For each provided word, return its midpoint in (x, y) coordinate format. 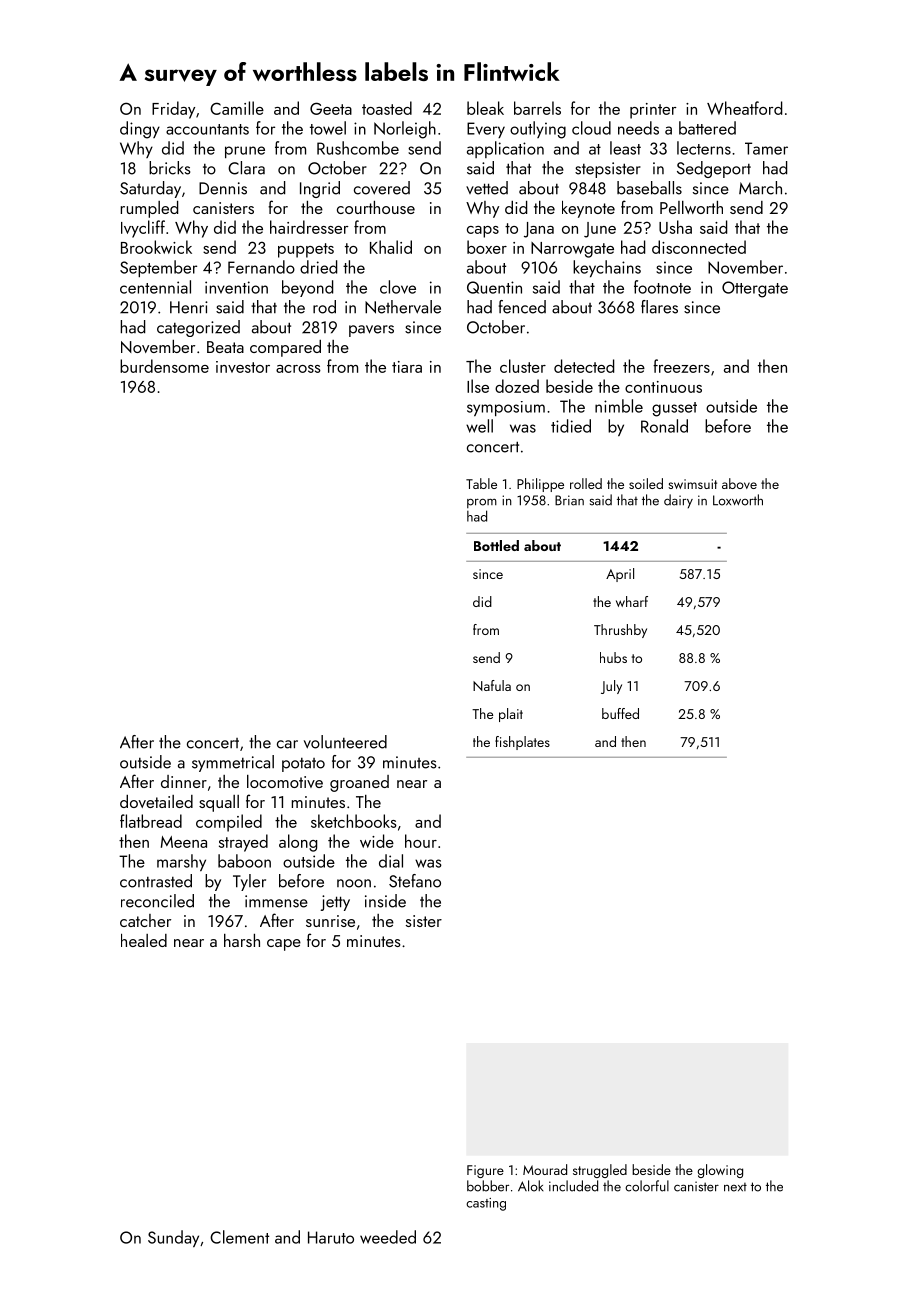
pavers (371, 331)
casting (486, 1204)
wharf (632, 601)
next (735, 1187)
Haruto (331, 1237)
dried (318, 267)
